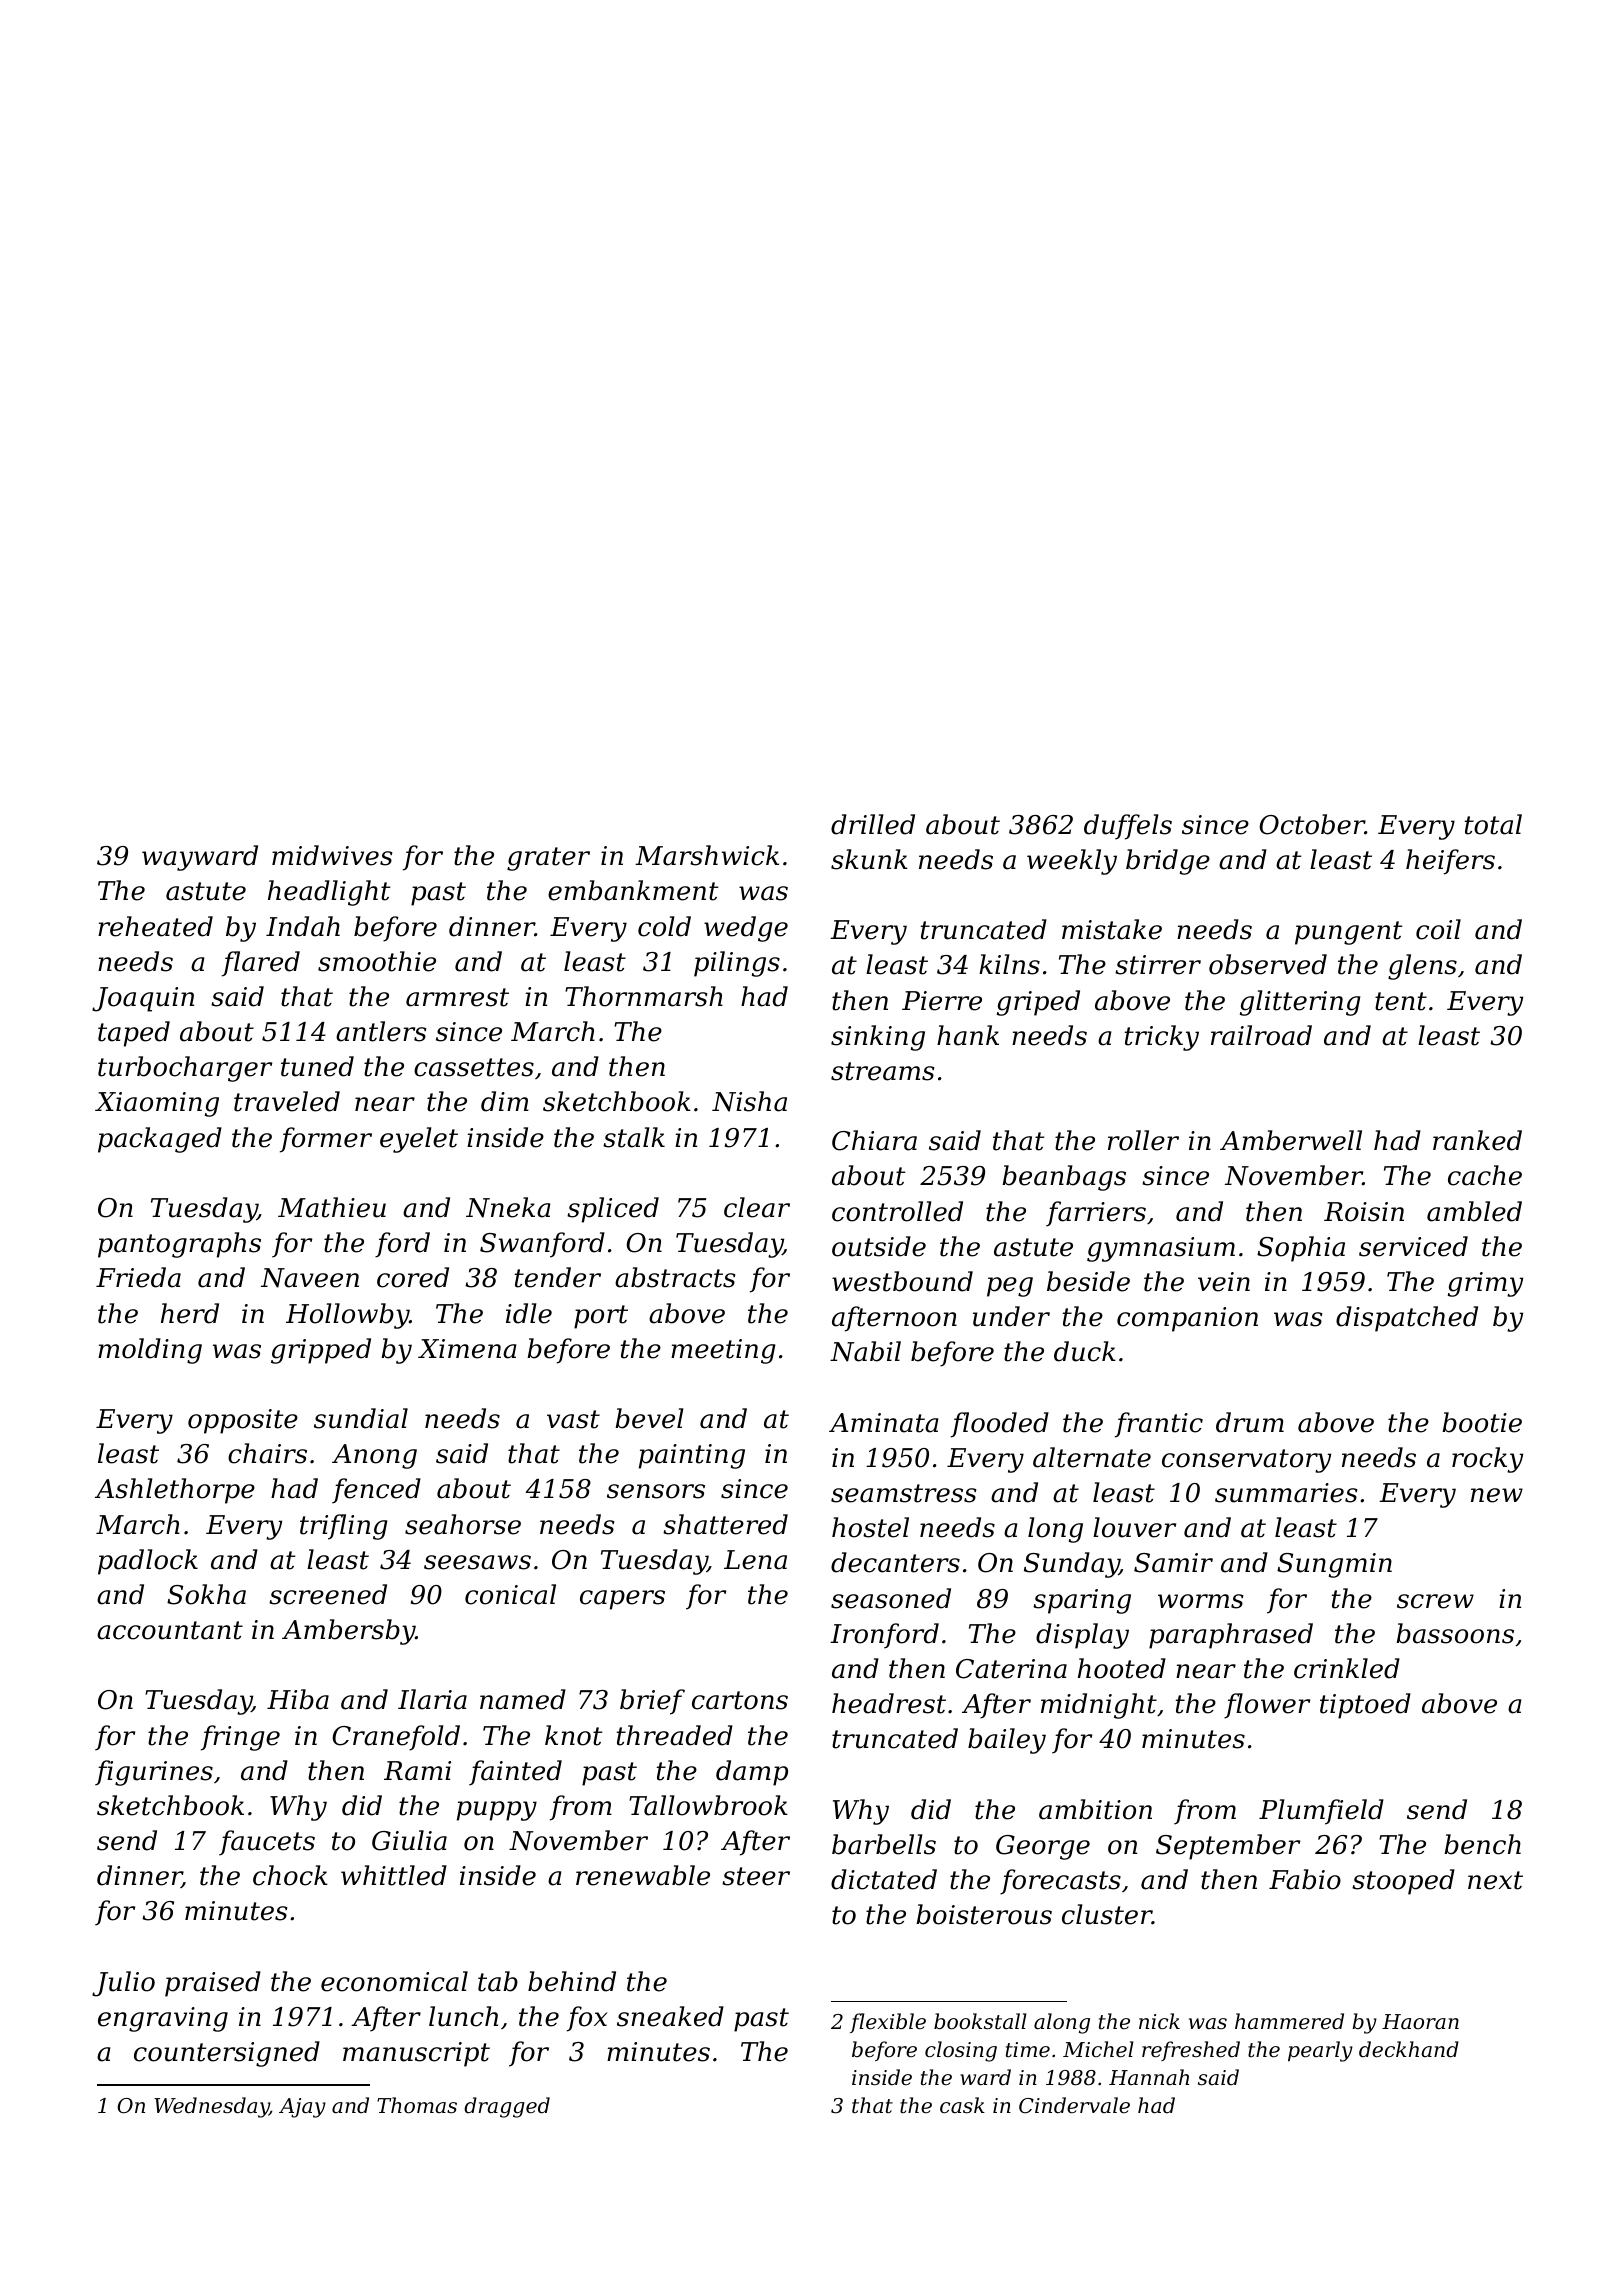 This image has width=1620, height=2292. Describe the element at coordinates (1112, 929) in the image. I see `mistake` at that location.
